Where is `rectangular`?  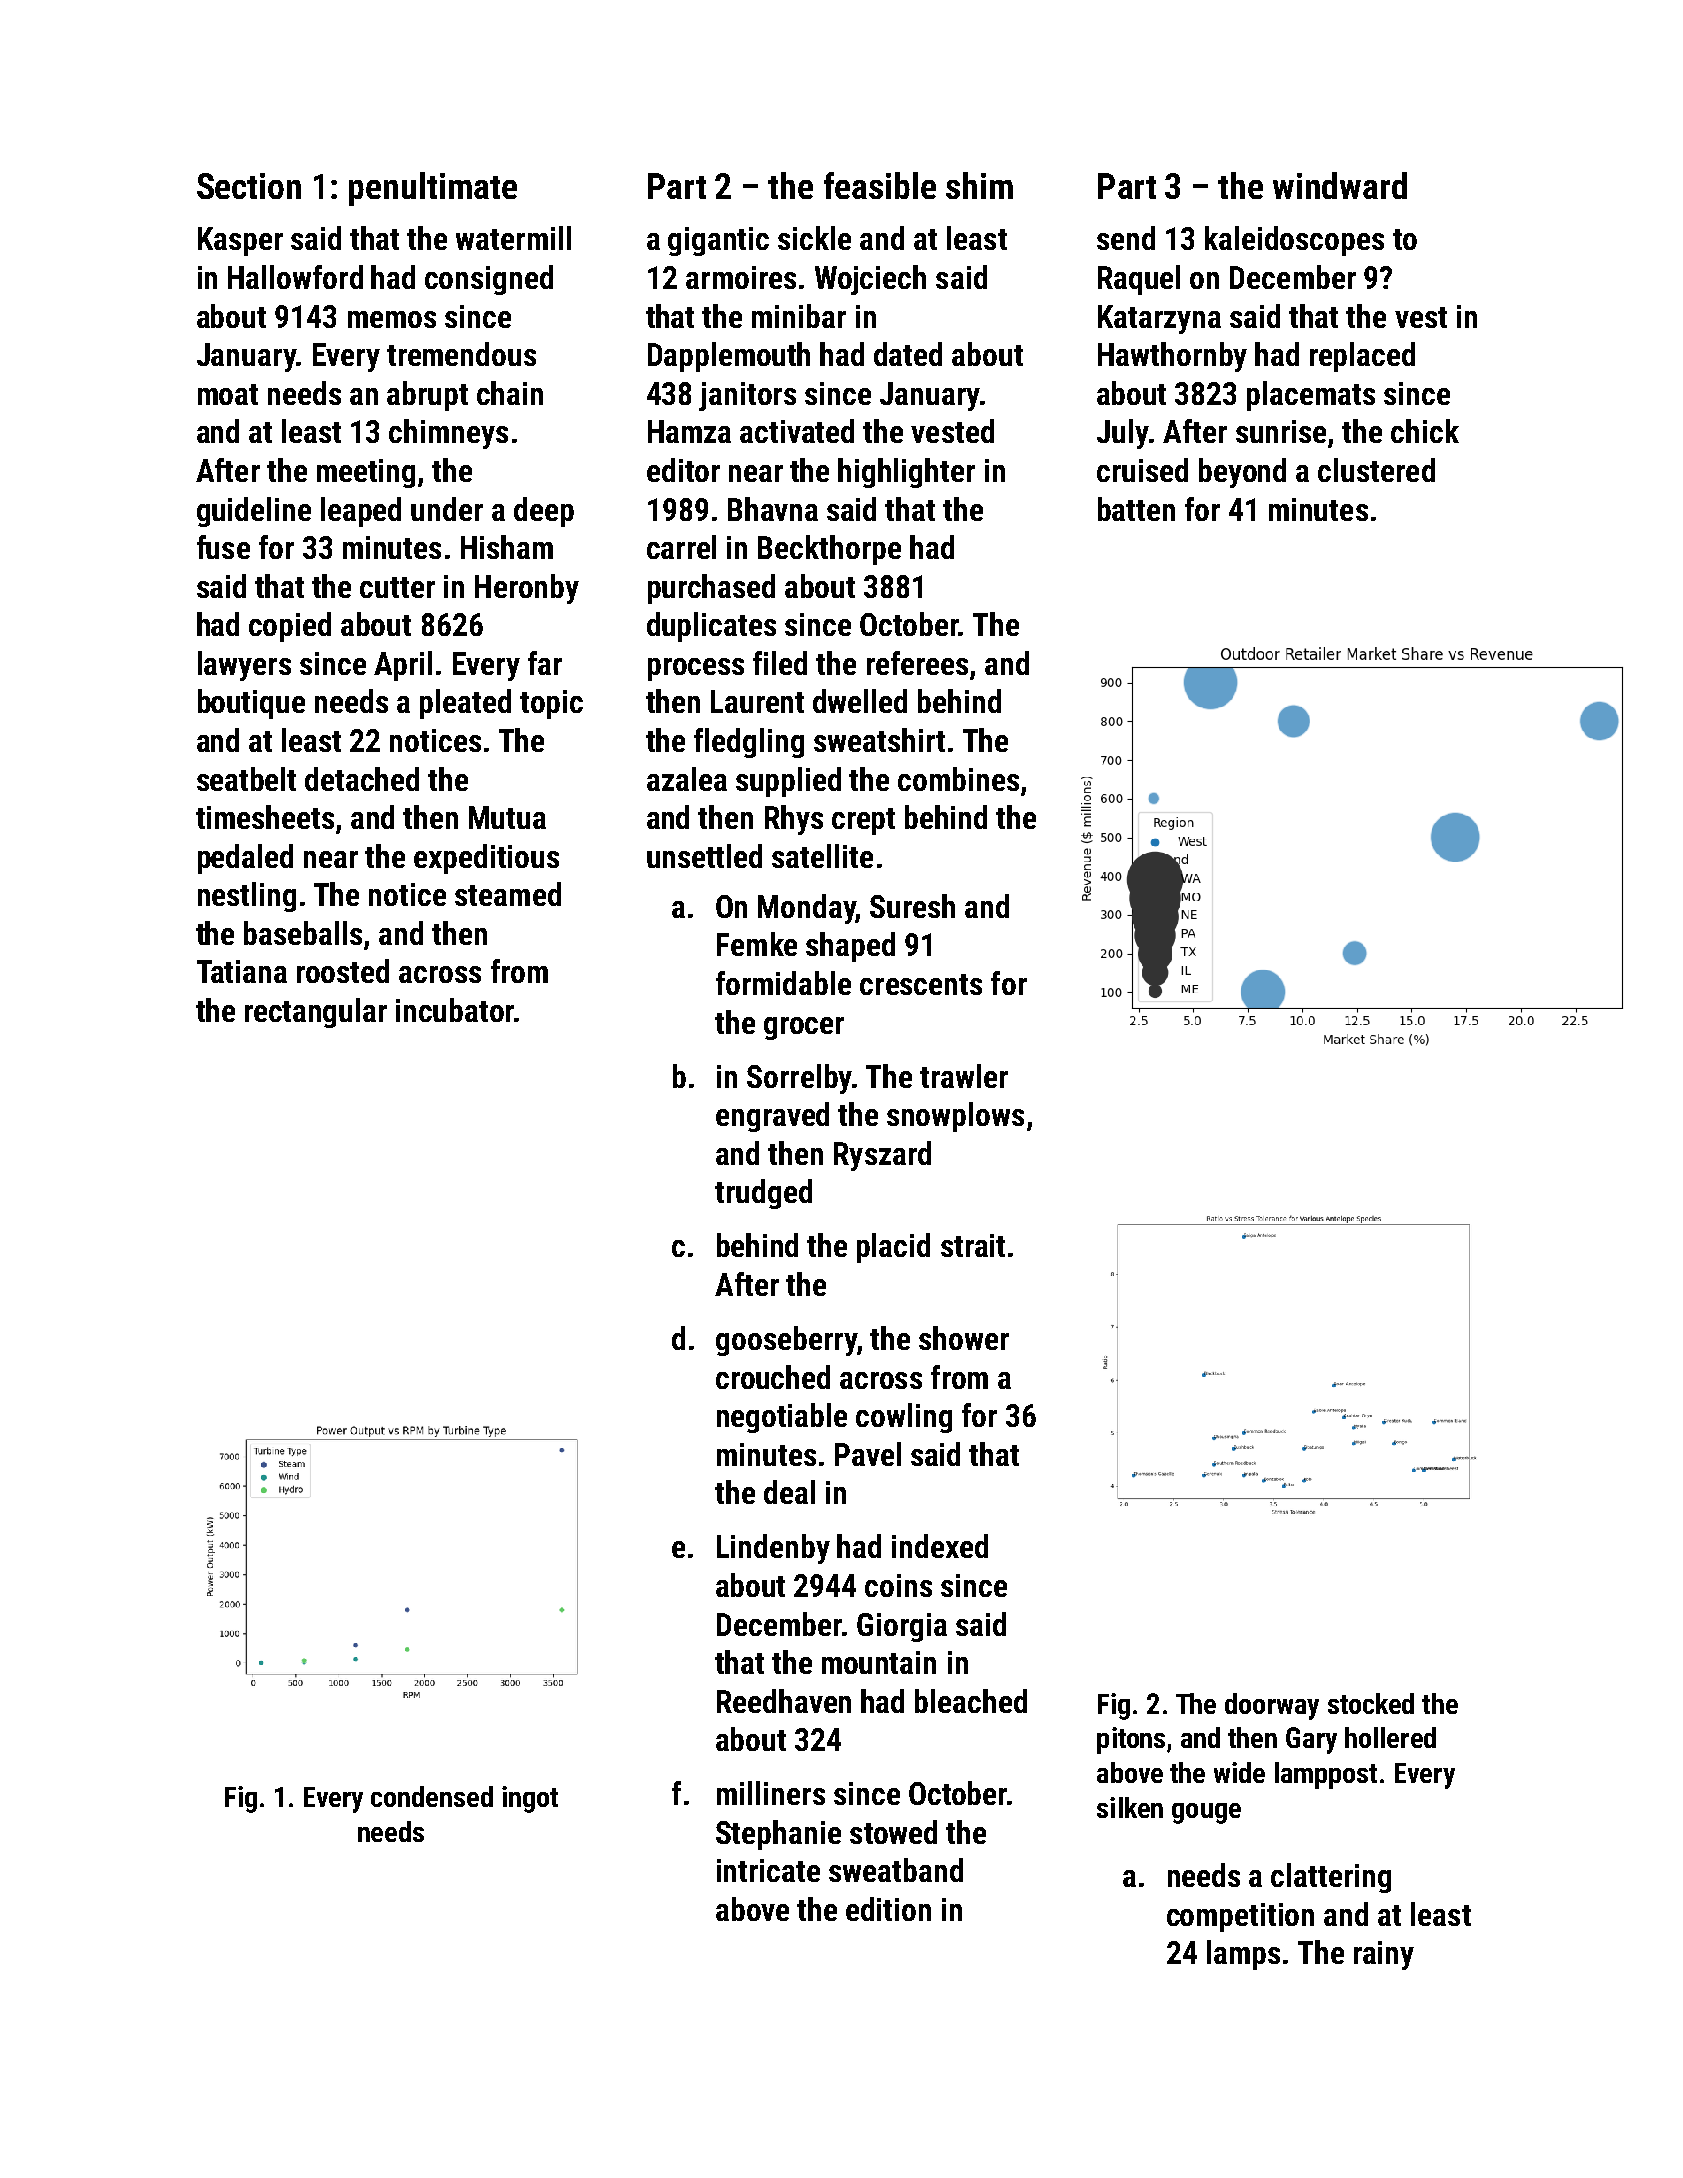 rectangular is located at coordinates (316, 1013).
